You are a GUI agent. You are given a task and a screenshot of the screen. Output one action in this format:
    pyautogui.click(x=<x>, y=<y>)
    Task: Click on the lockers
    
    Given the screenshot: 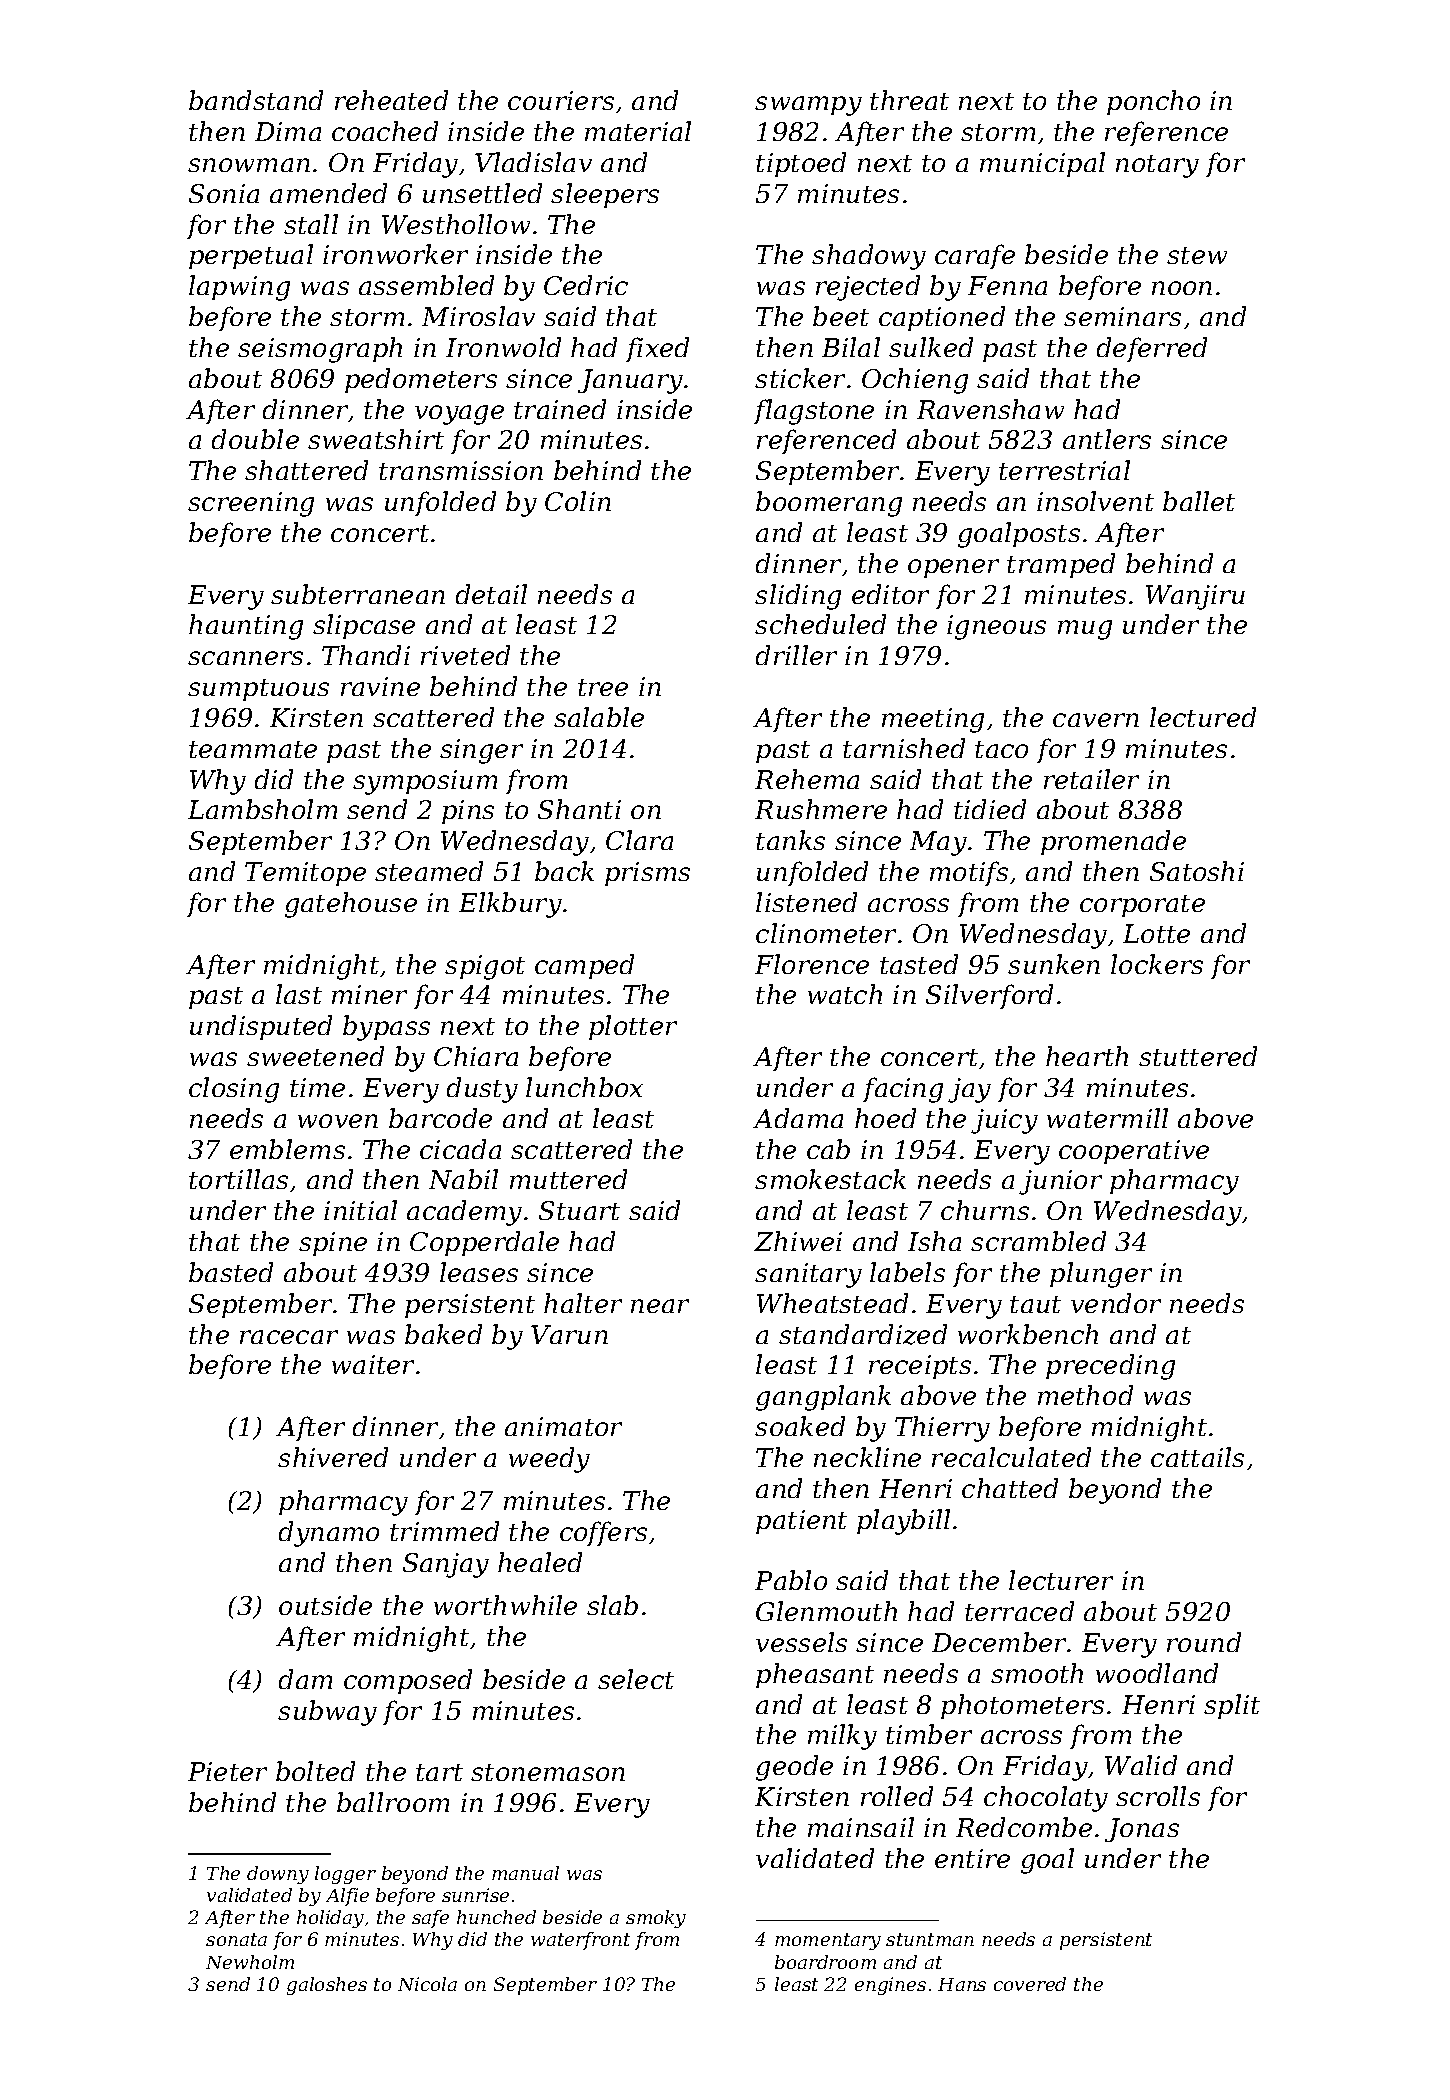 What is the action you would take?
    pyautogui.click(x=1157, y=964)
